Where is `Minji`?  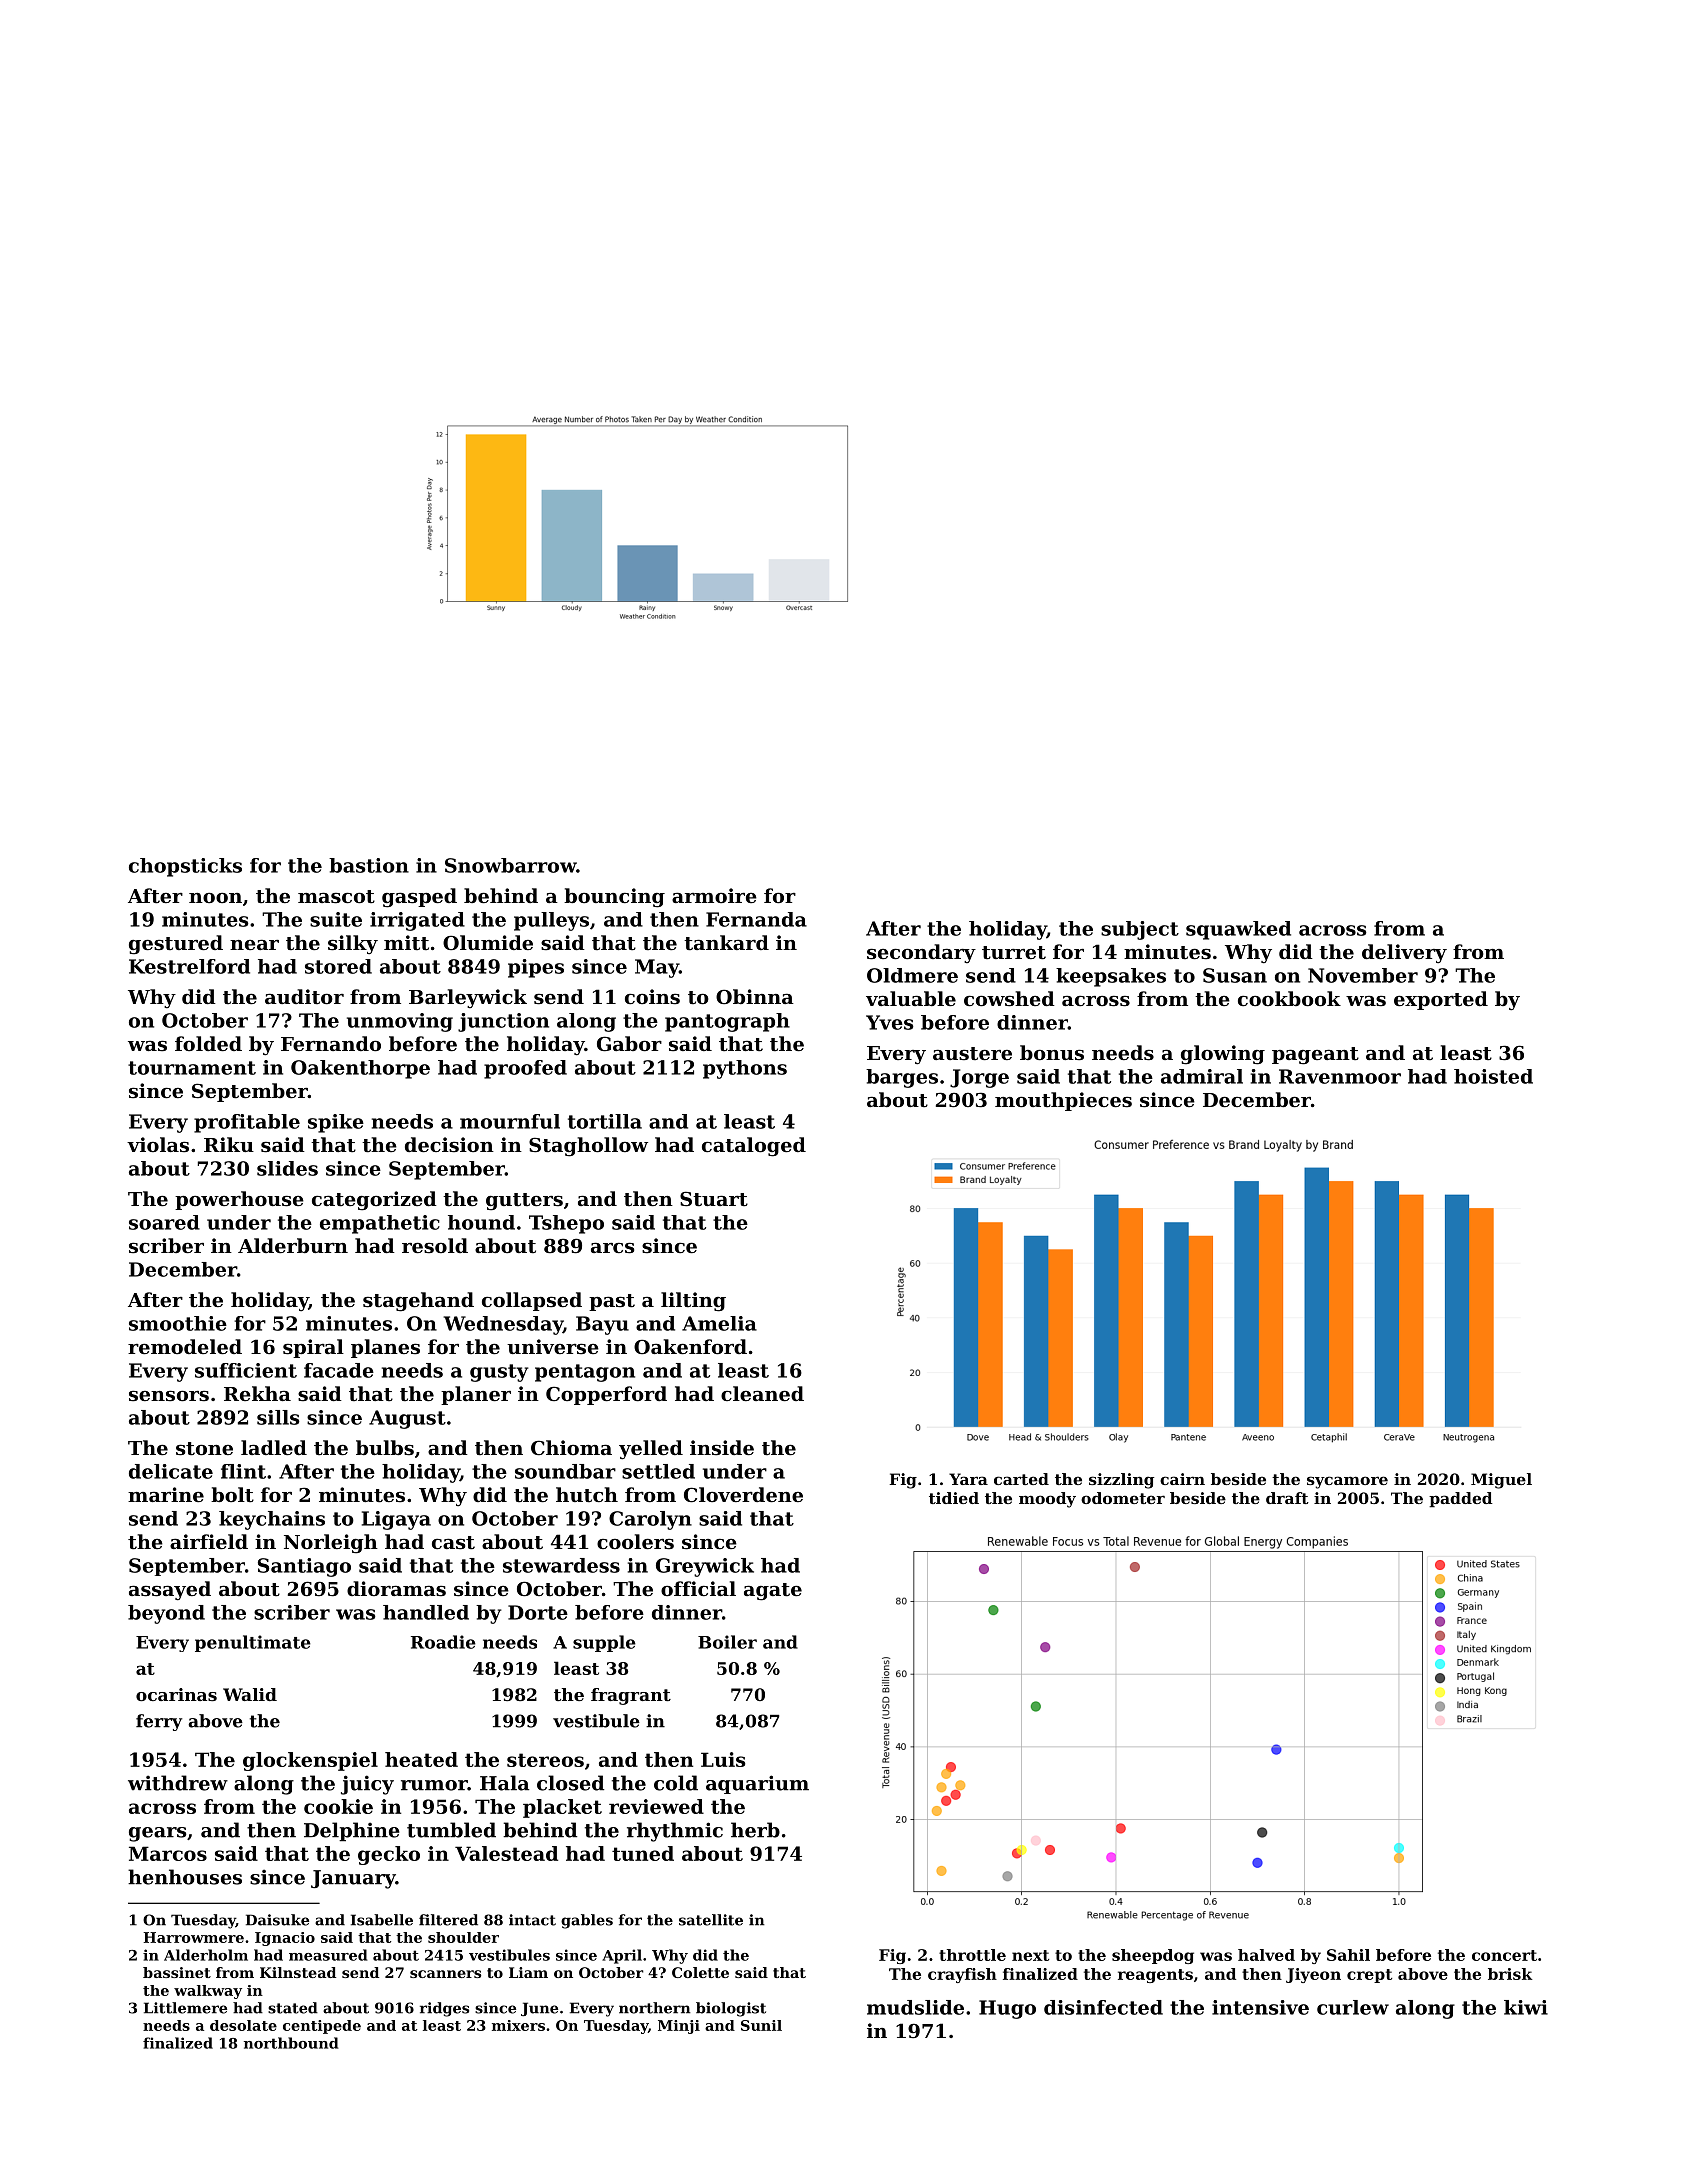
Minji is located at coordinates (679, 2027).
